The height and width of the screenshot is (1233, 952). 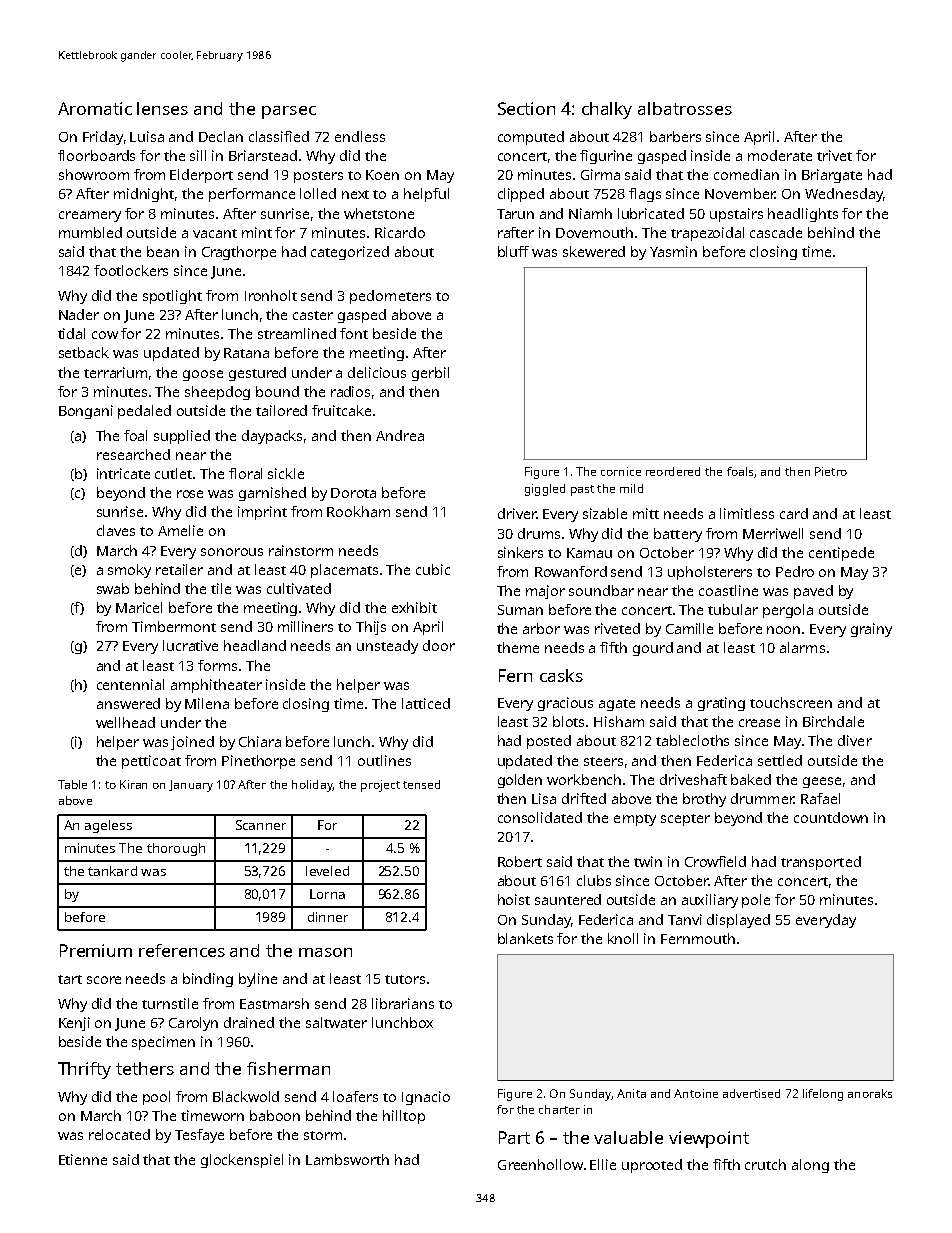 What do you see at coordinates (404, 1117) in the screenshot?
I see `hilltop` at bounding box center [404, 1117].
